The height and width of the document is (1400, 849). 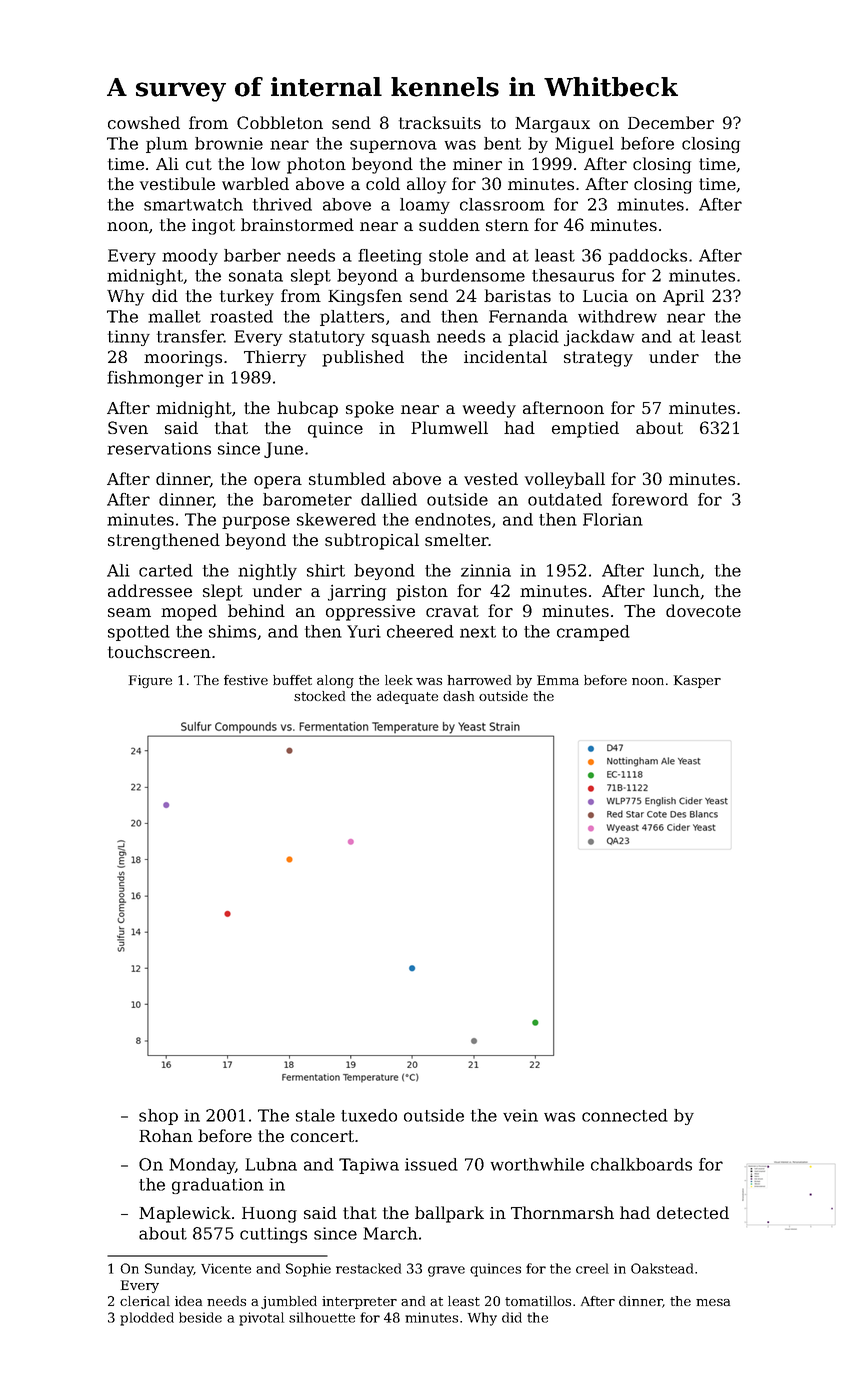 I want to click on Miguel, so click(x=584, y=145).
